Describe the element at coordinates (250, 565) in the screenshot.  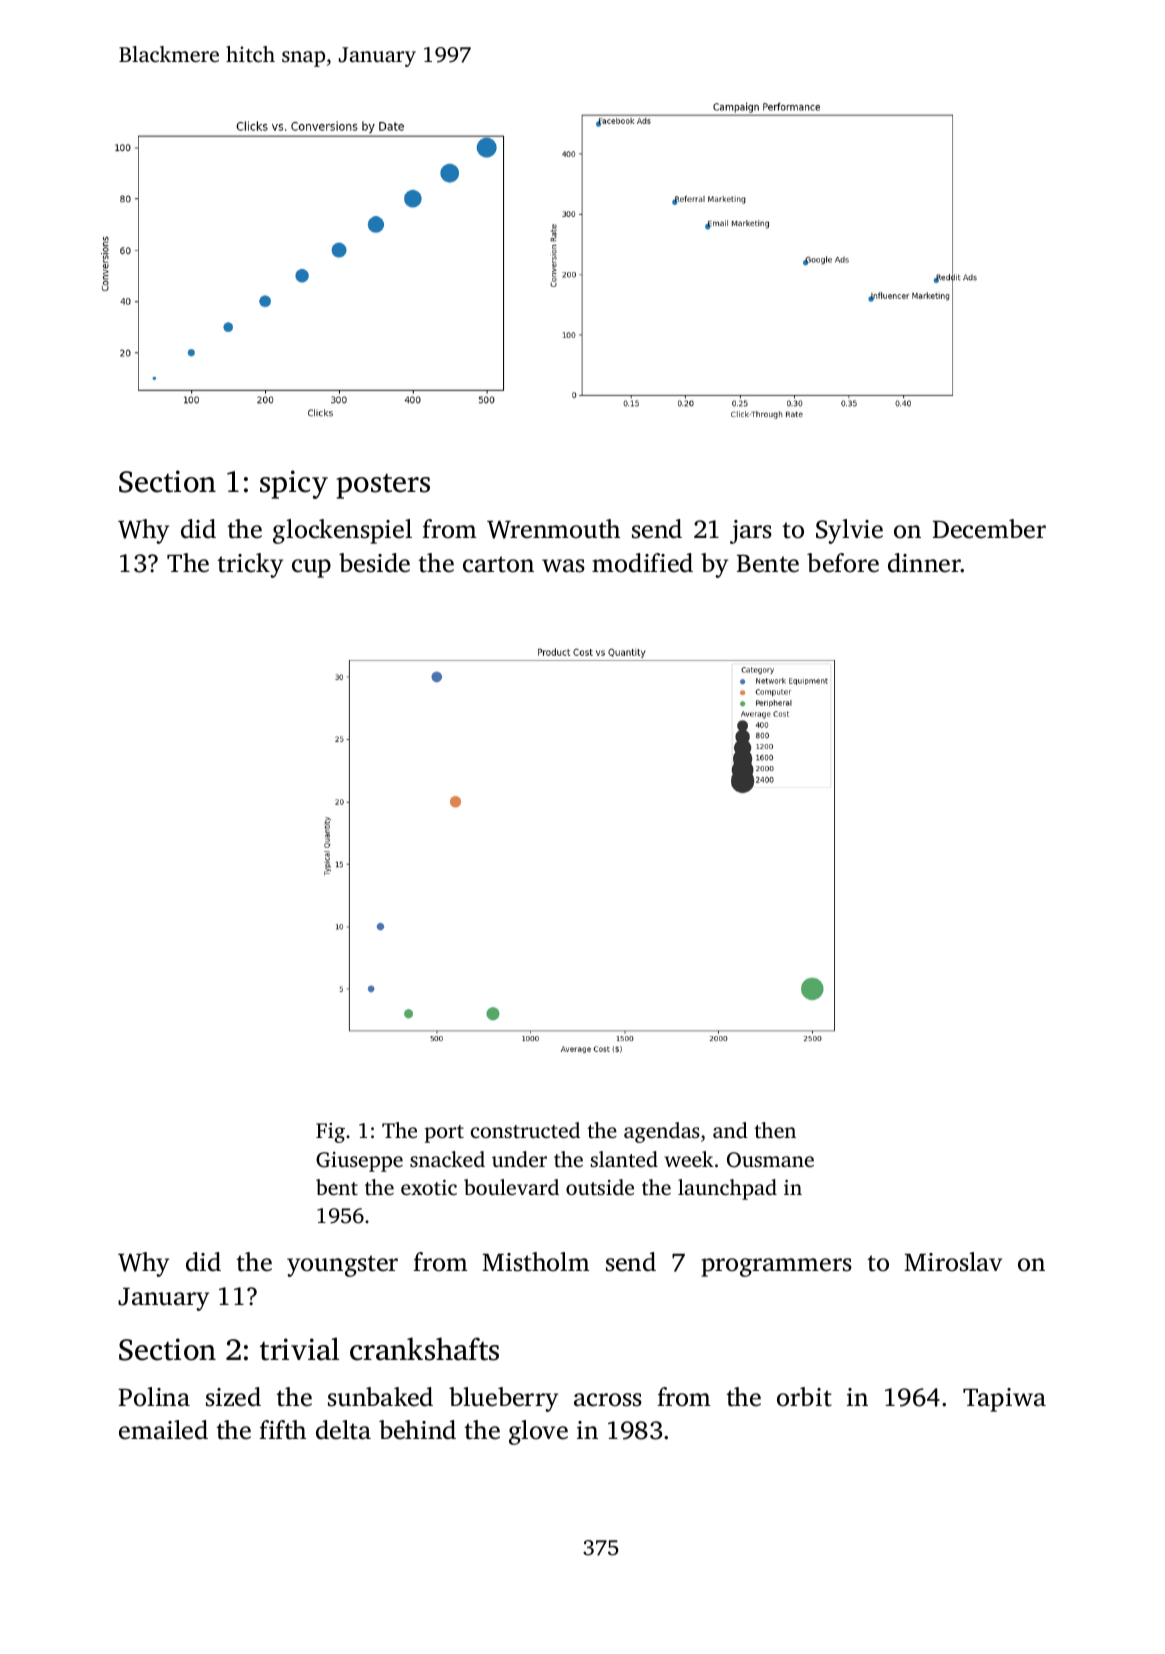
I see `tricky` at that location.
